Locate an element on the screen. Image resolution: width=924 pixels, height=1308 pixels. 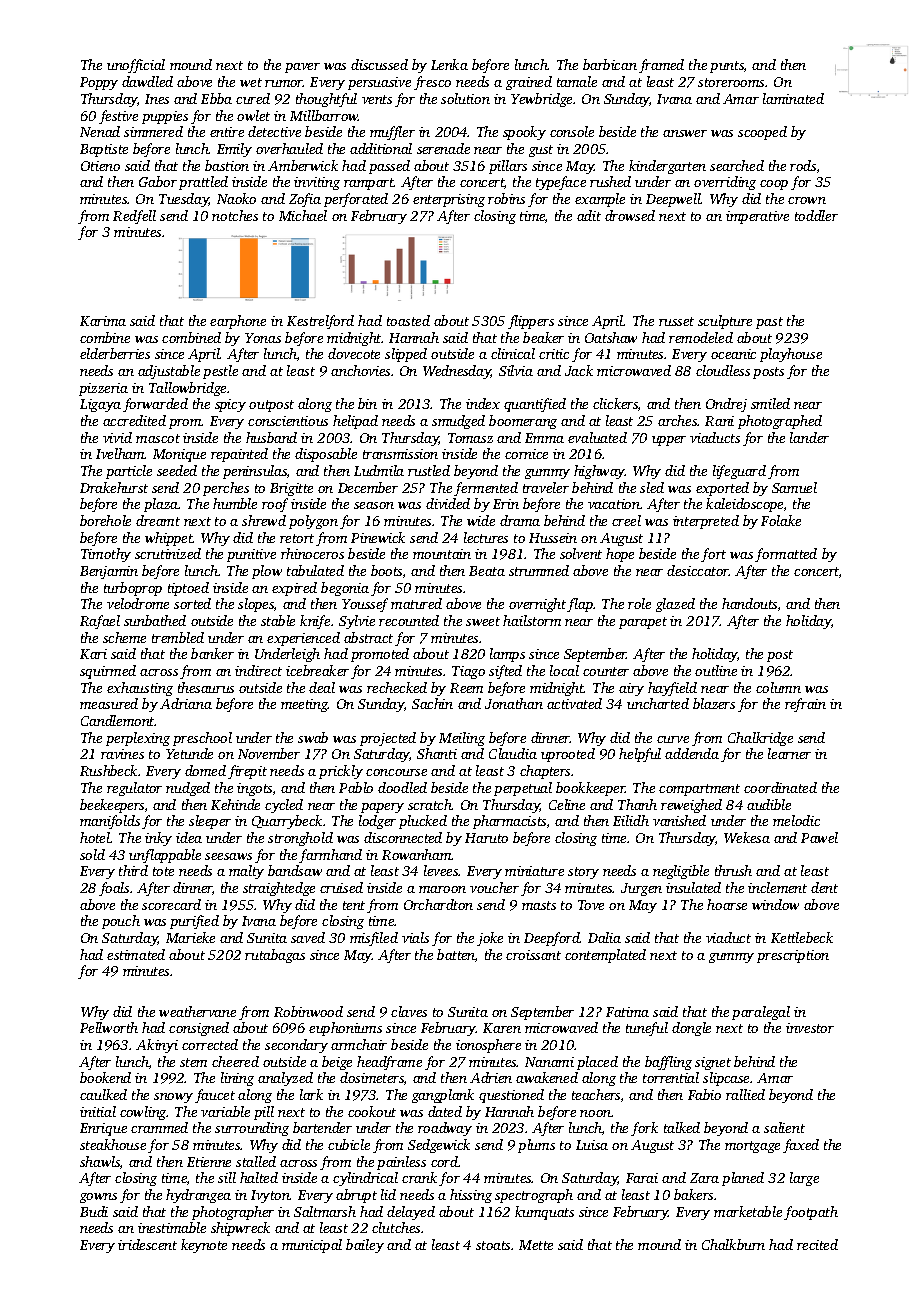
creel is located at coordinates (626, 520).
